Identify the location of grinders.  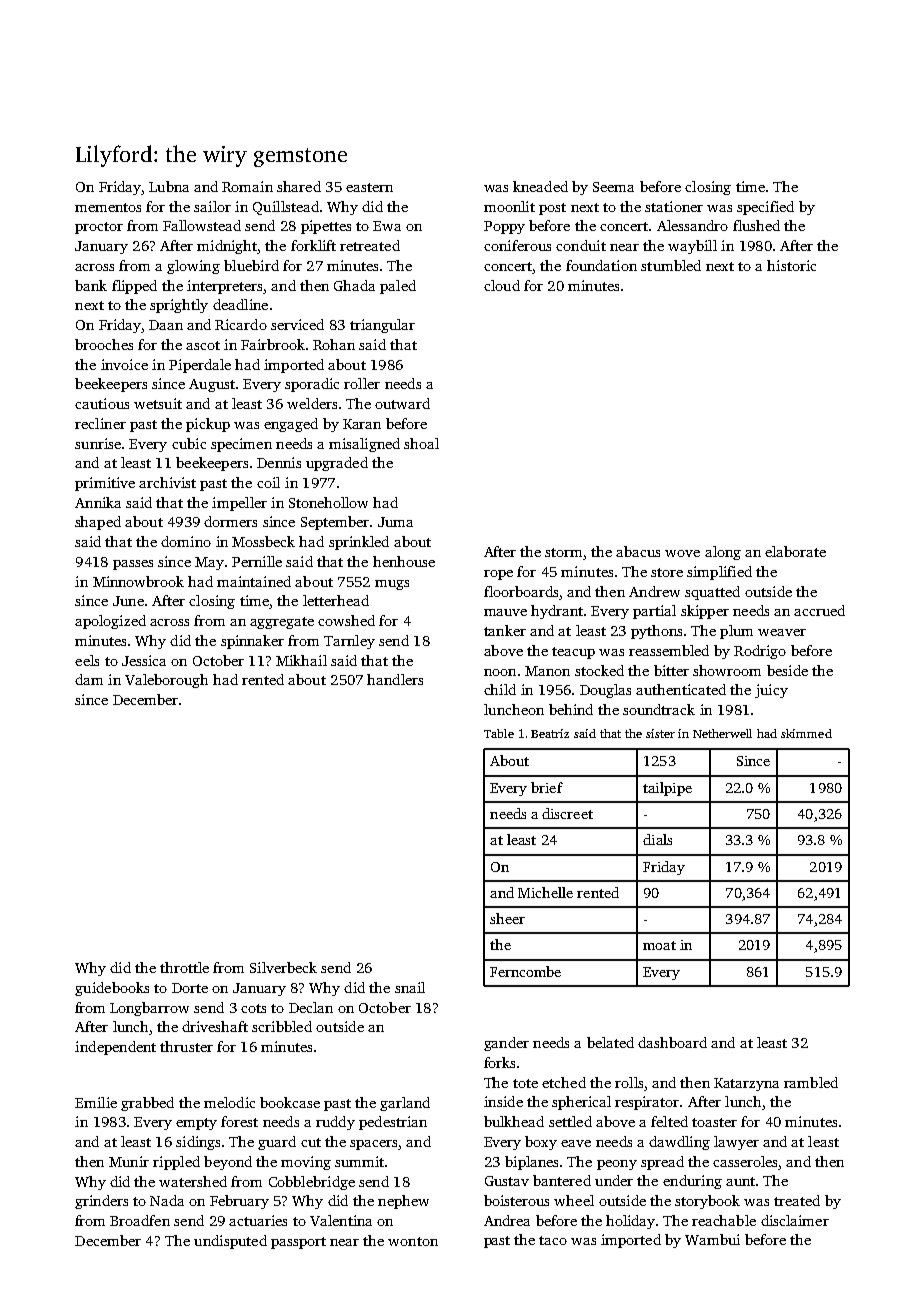
(101, 1202).
